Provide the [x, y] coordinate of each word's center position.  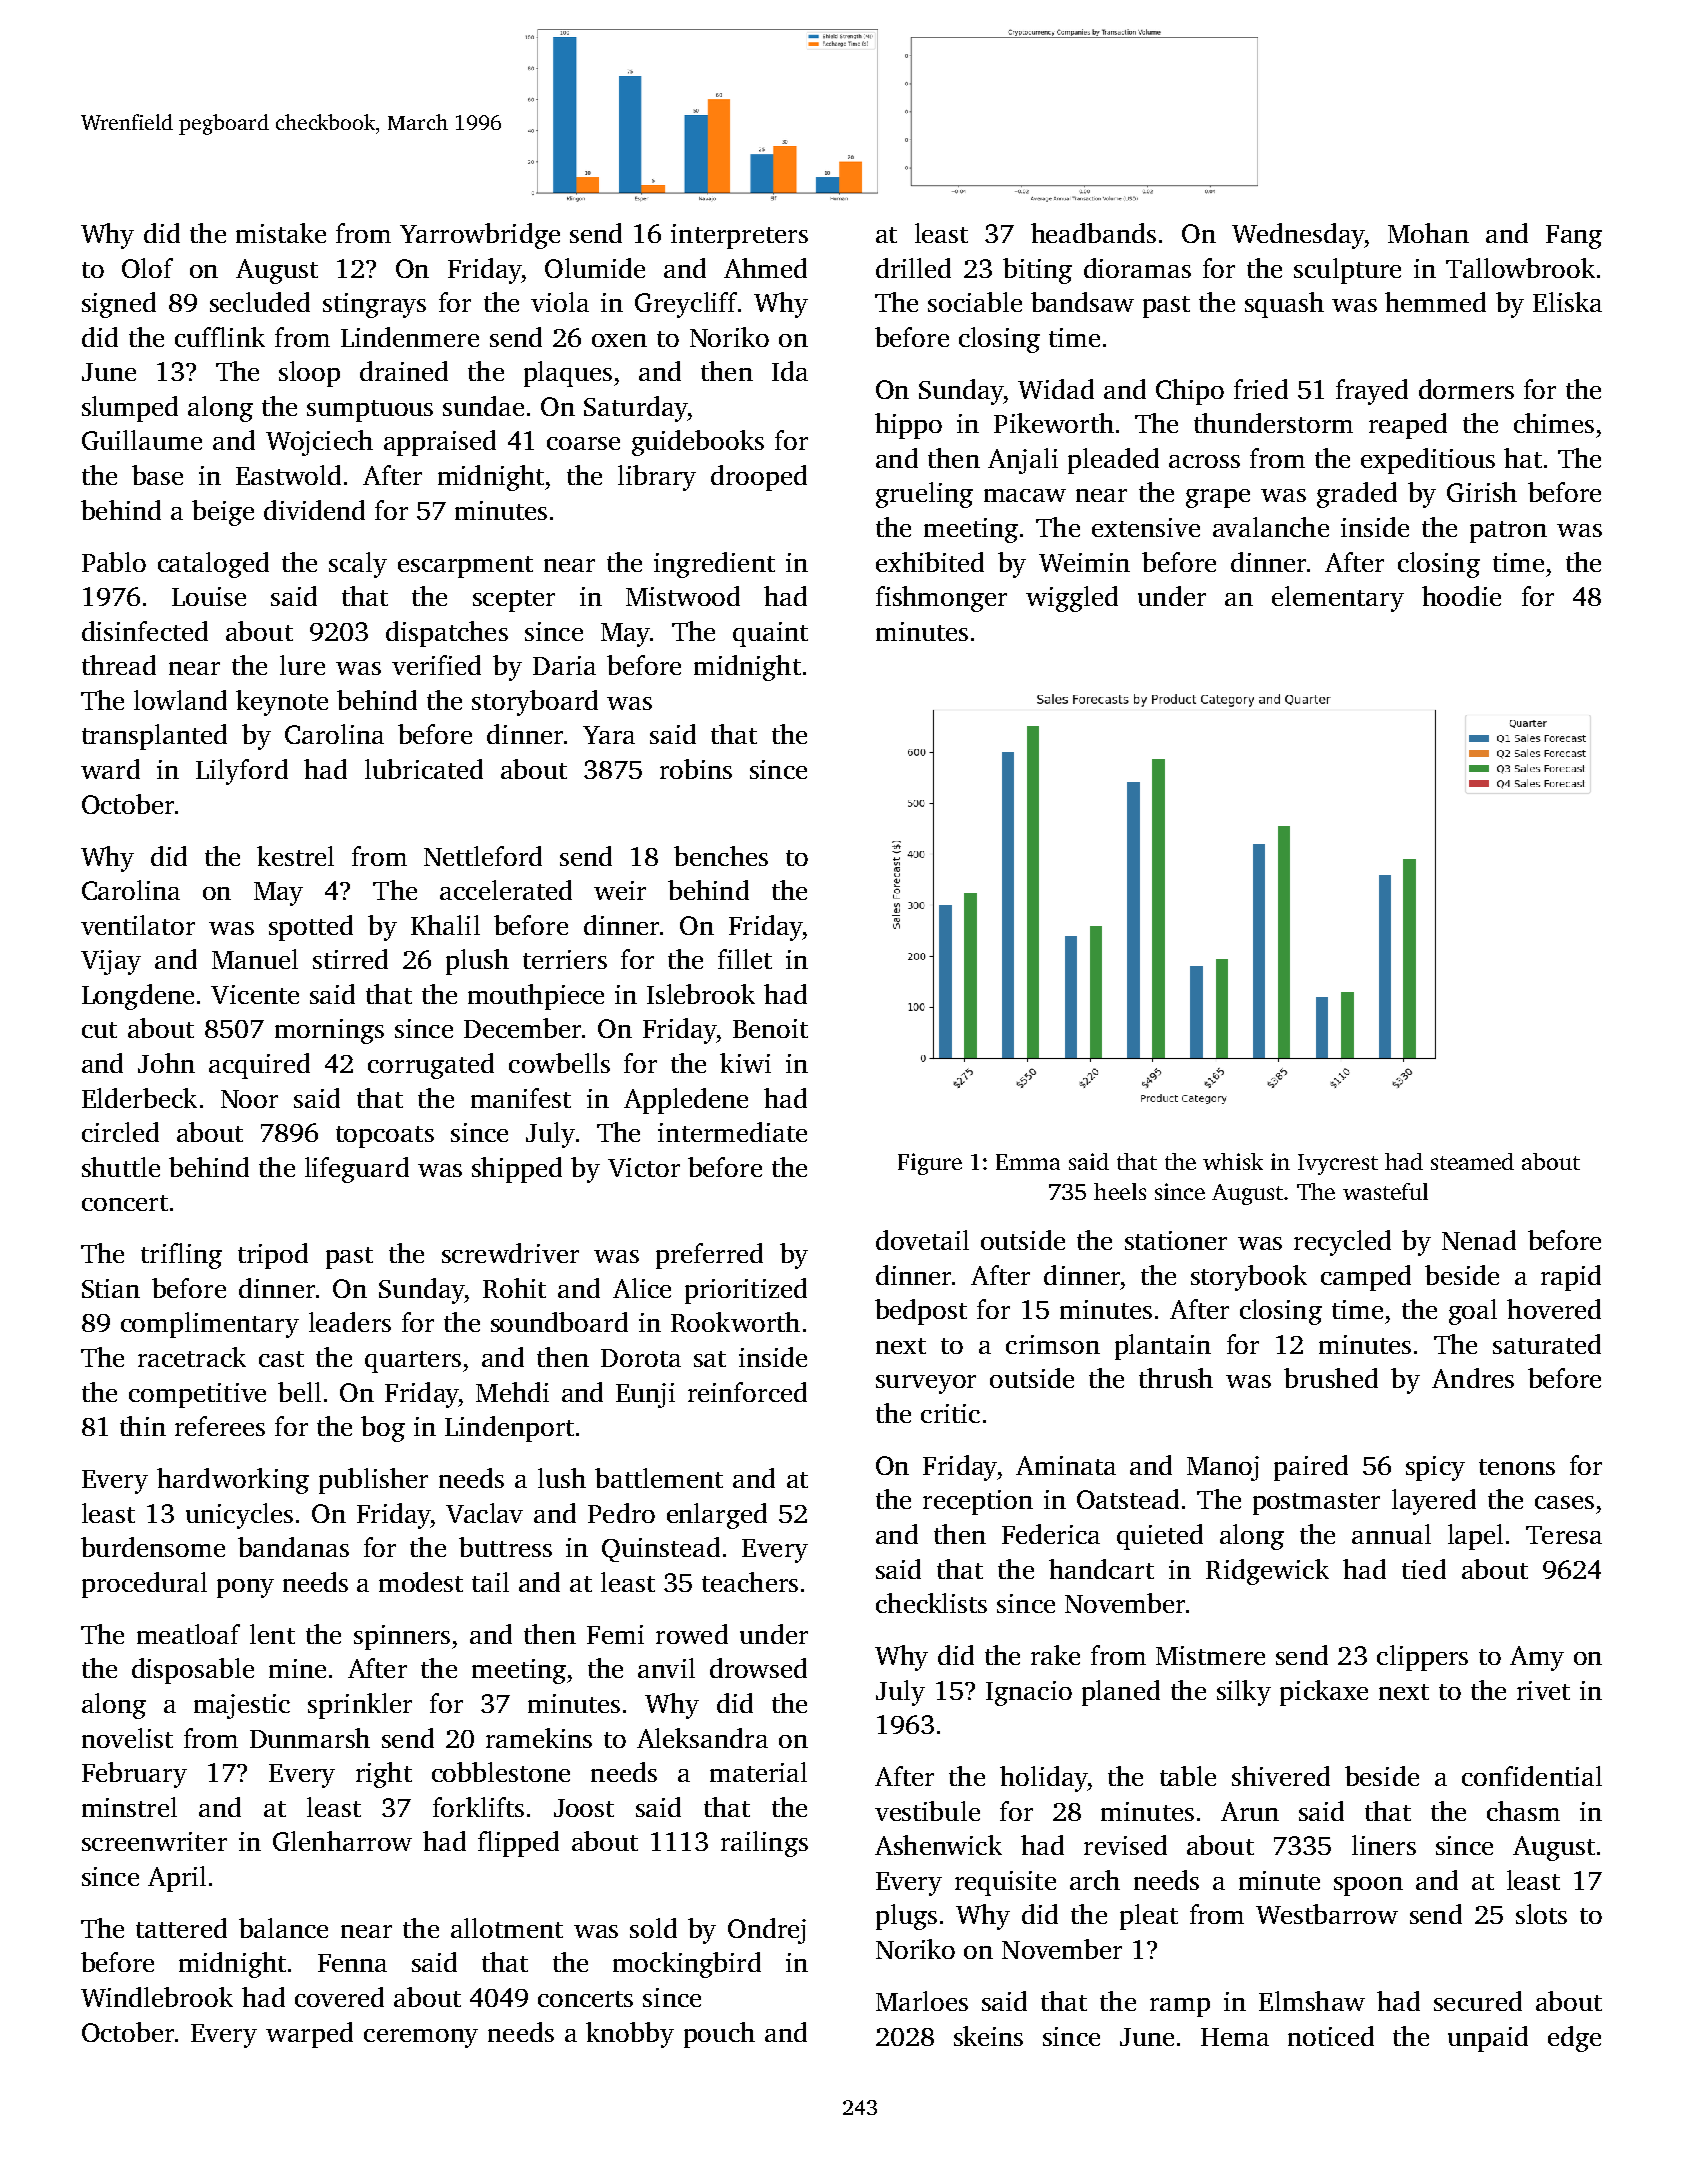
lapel [1475, 1537]
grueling [924, 495]
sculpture [1347, 271]
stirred [350, 959]
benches [721, 856]
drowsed [758, 1668]
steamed [1472, 1161]
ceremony [421, 2038]
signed [119, 305]
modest [421, 1582]
